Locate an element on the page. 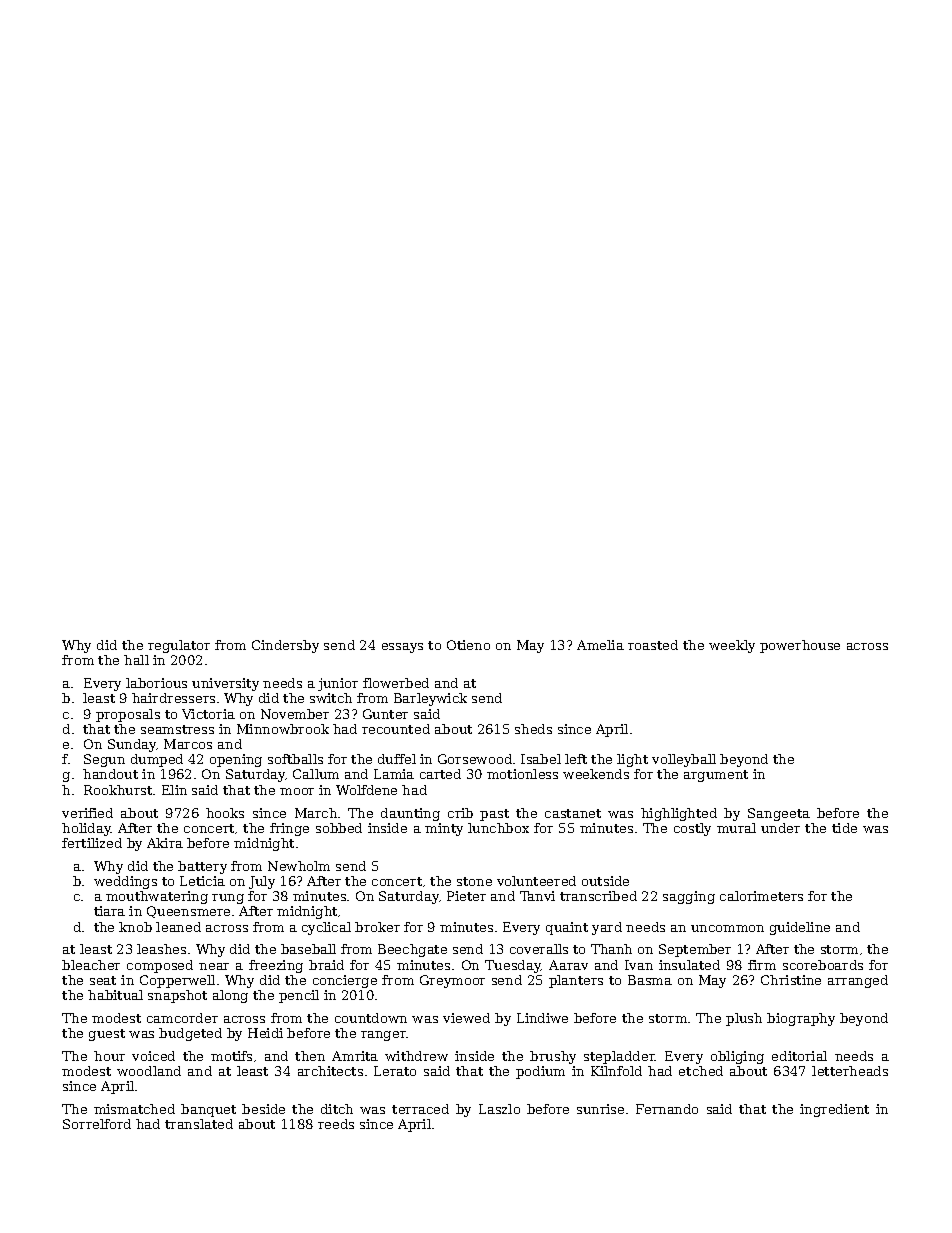 Image resolution: width=952 pixels, height=1233 pixels. holiday is located at coordinates (86, 829).
